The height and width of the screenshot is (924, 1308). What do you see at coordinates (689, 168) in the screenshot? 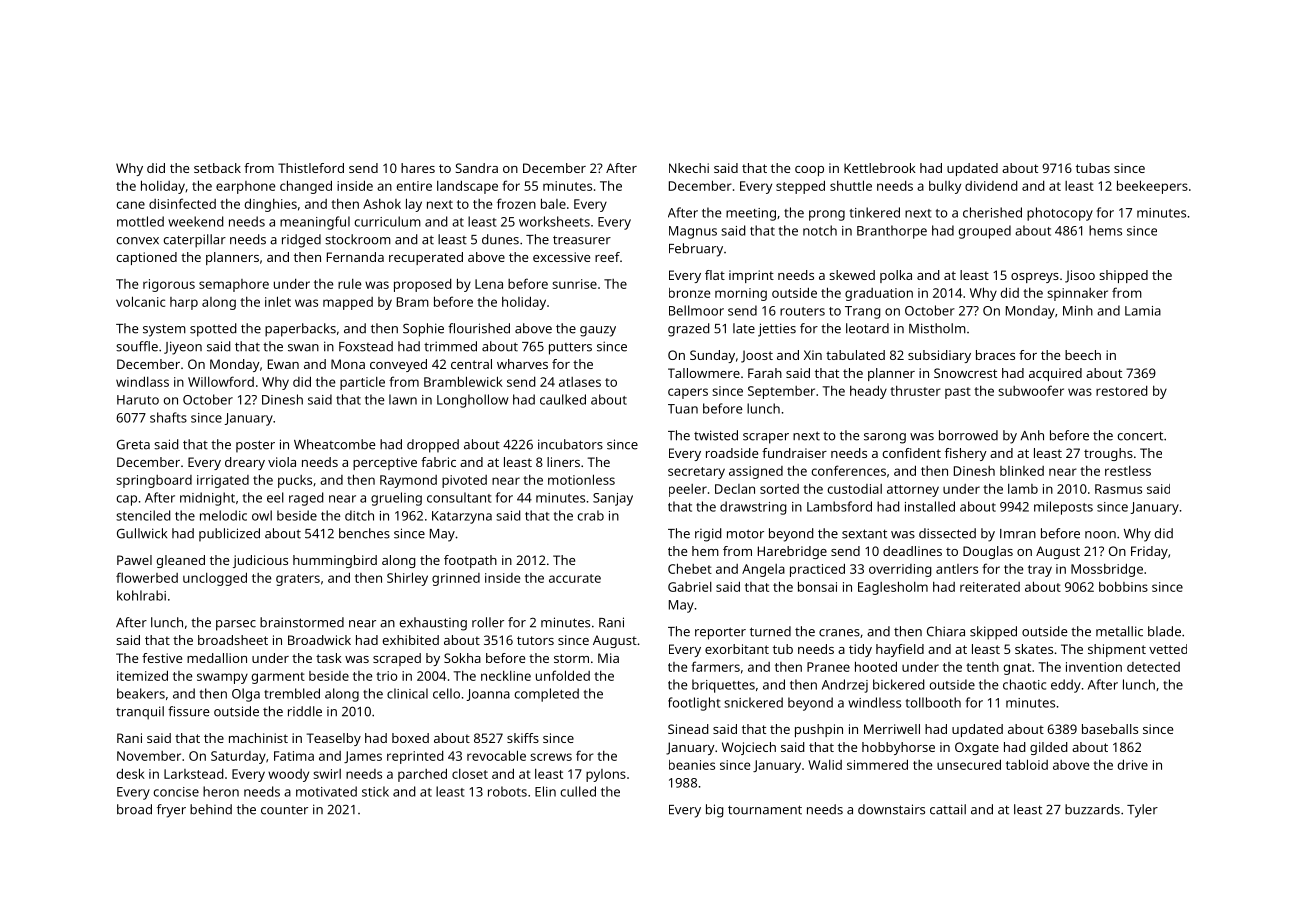
I see `Nkechi` at bounding box center [689, 168].
